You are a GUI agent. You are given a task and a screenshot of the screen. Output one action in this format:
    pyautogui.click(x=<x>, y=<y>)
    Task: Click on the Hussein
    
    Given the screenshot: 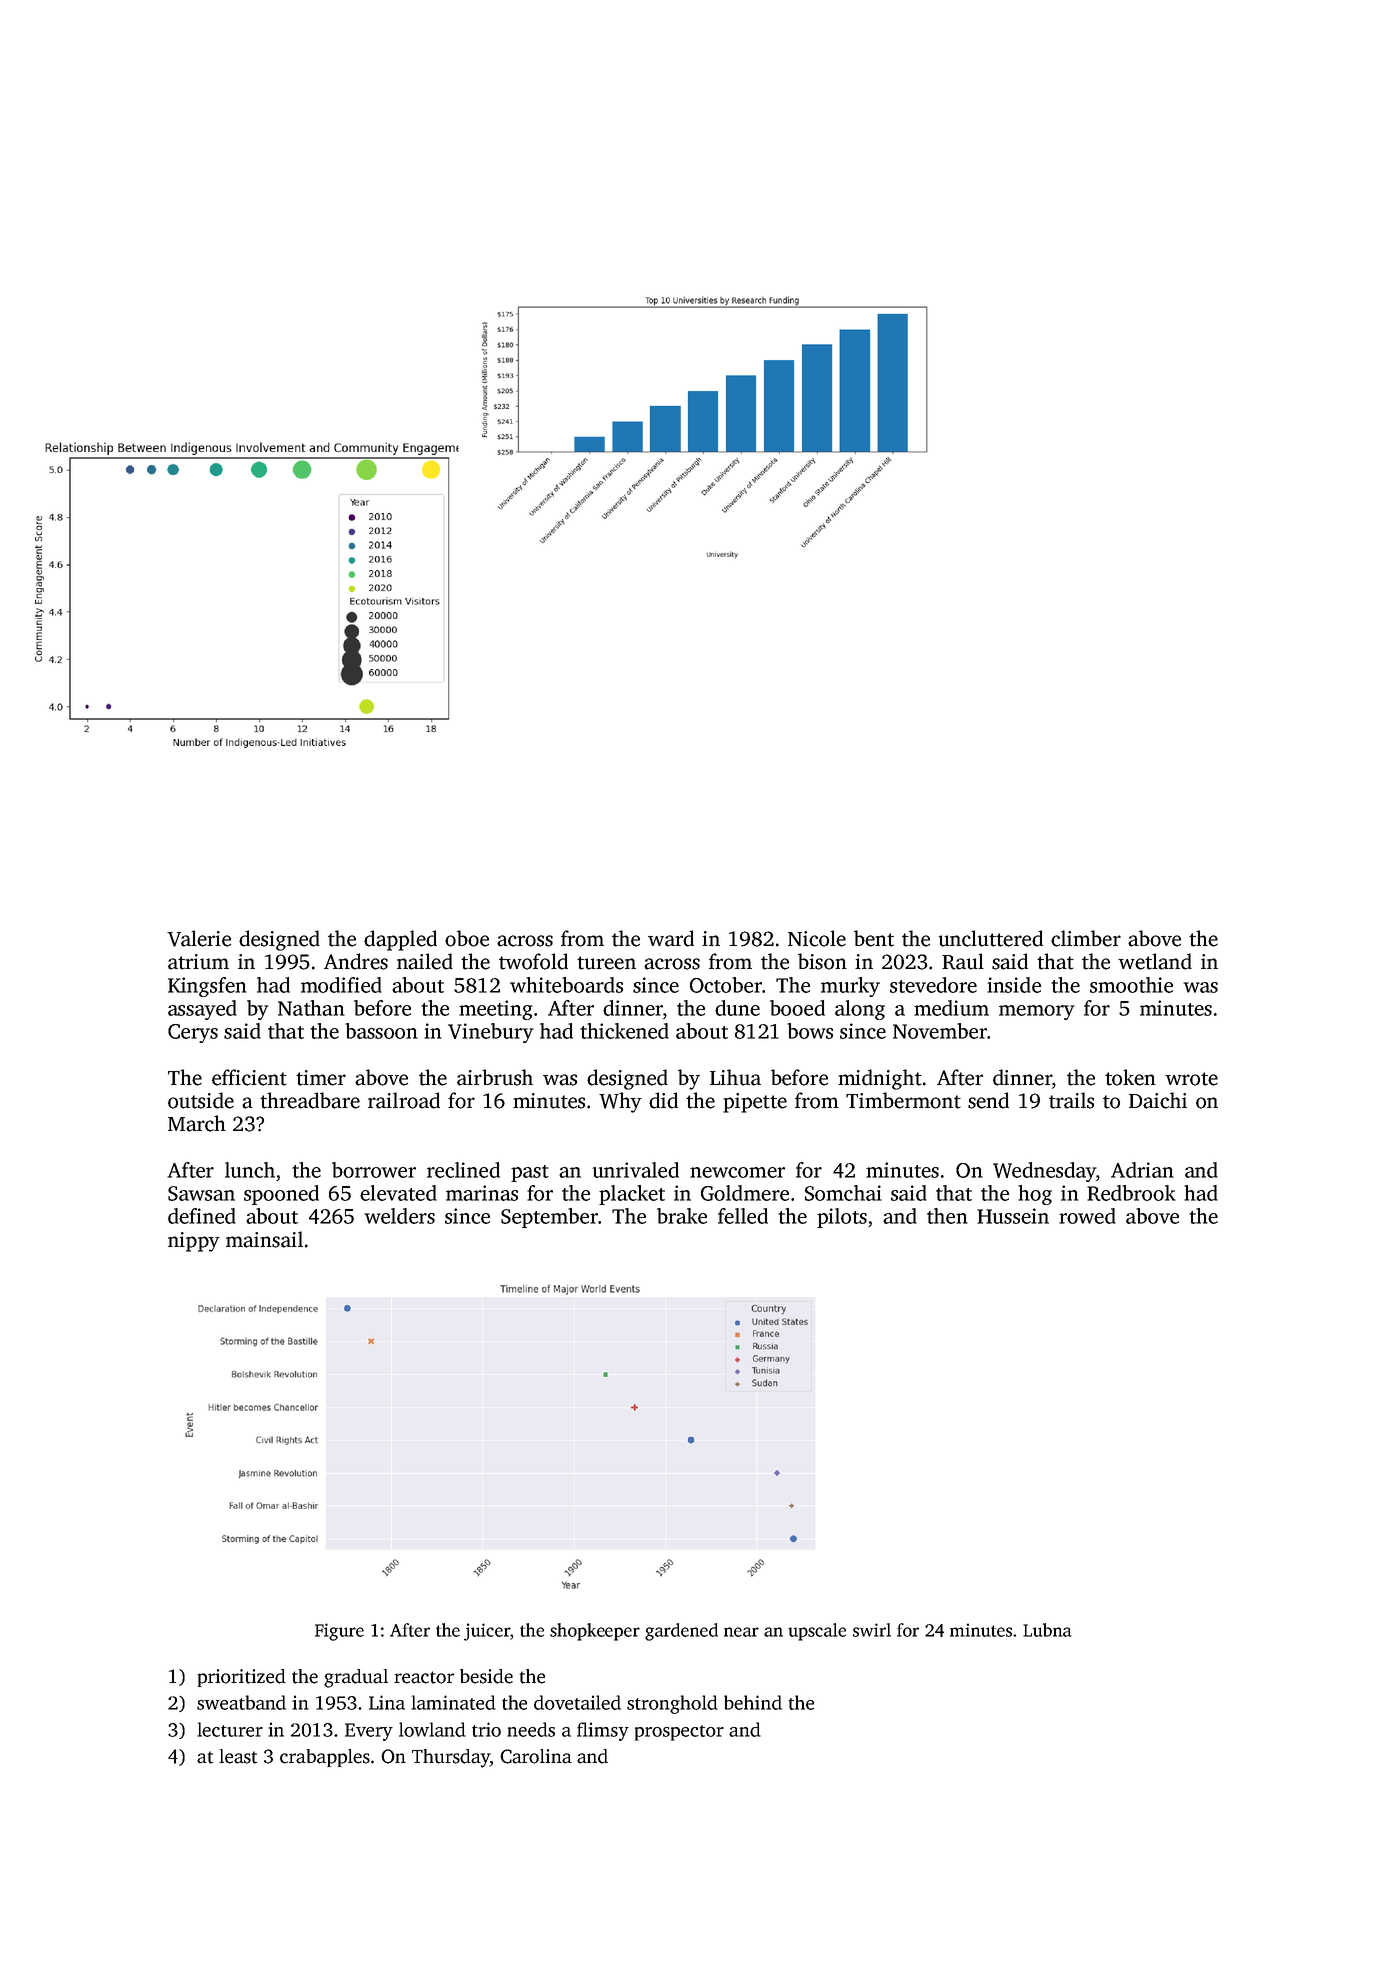 What is the action you would take?
    pyautogui.click(x=1013, y=1216)
